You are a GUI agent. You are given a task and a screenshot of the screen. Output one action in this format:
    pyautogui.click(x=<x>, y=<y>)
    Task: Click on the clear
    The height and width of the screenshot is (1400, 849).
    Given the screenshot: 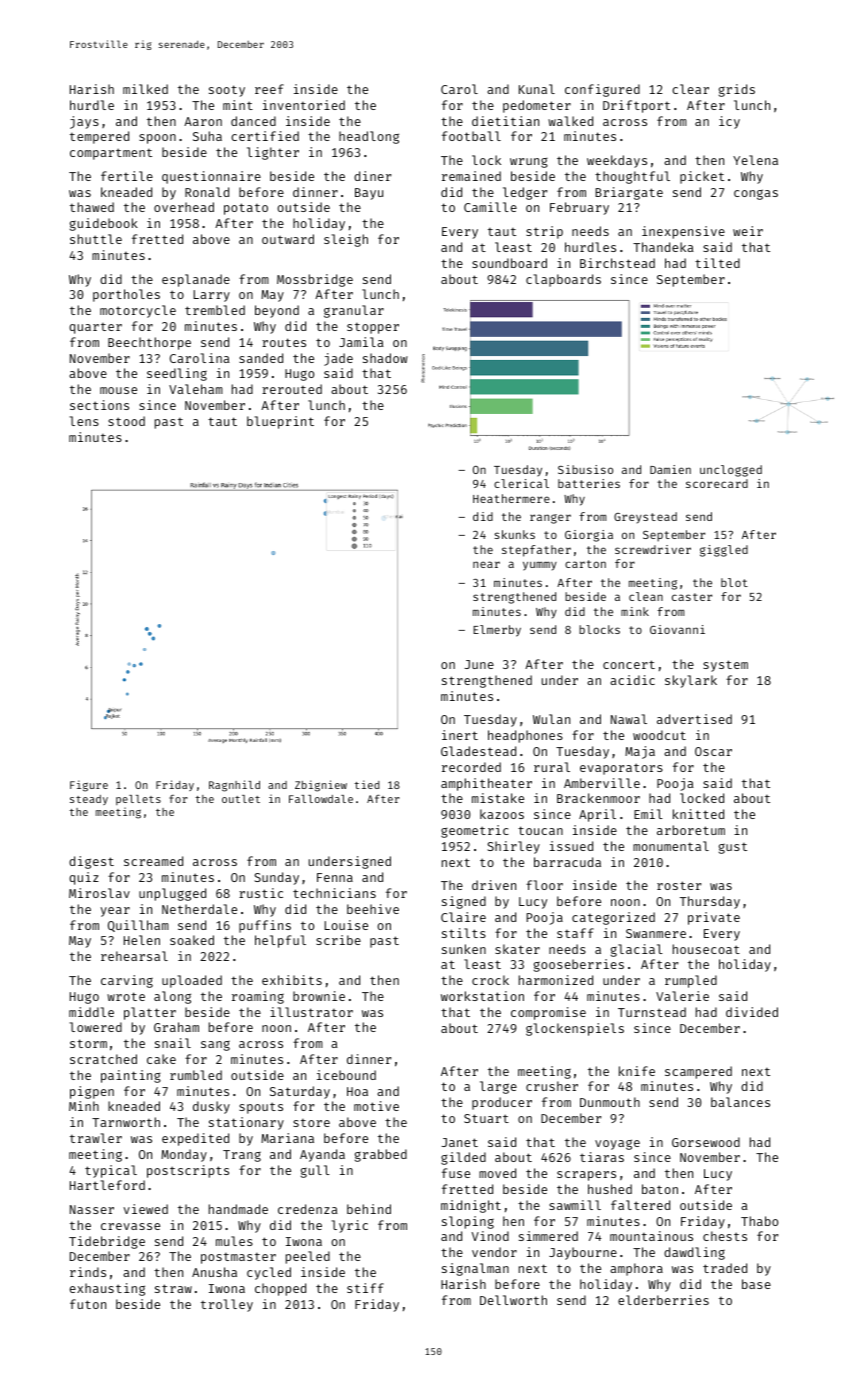 What is the action you would take?
    pyautogui.click(x=690, y=89)
